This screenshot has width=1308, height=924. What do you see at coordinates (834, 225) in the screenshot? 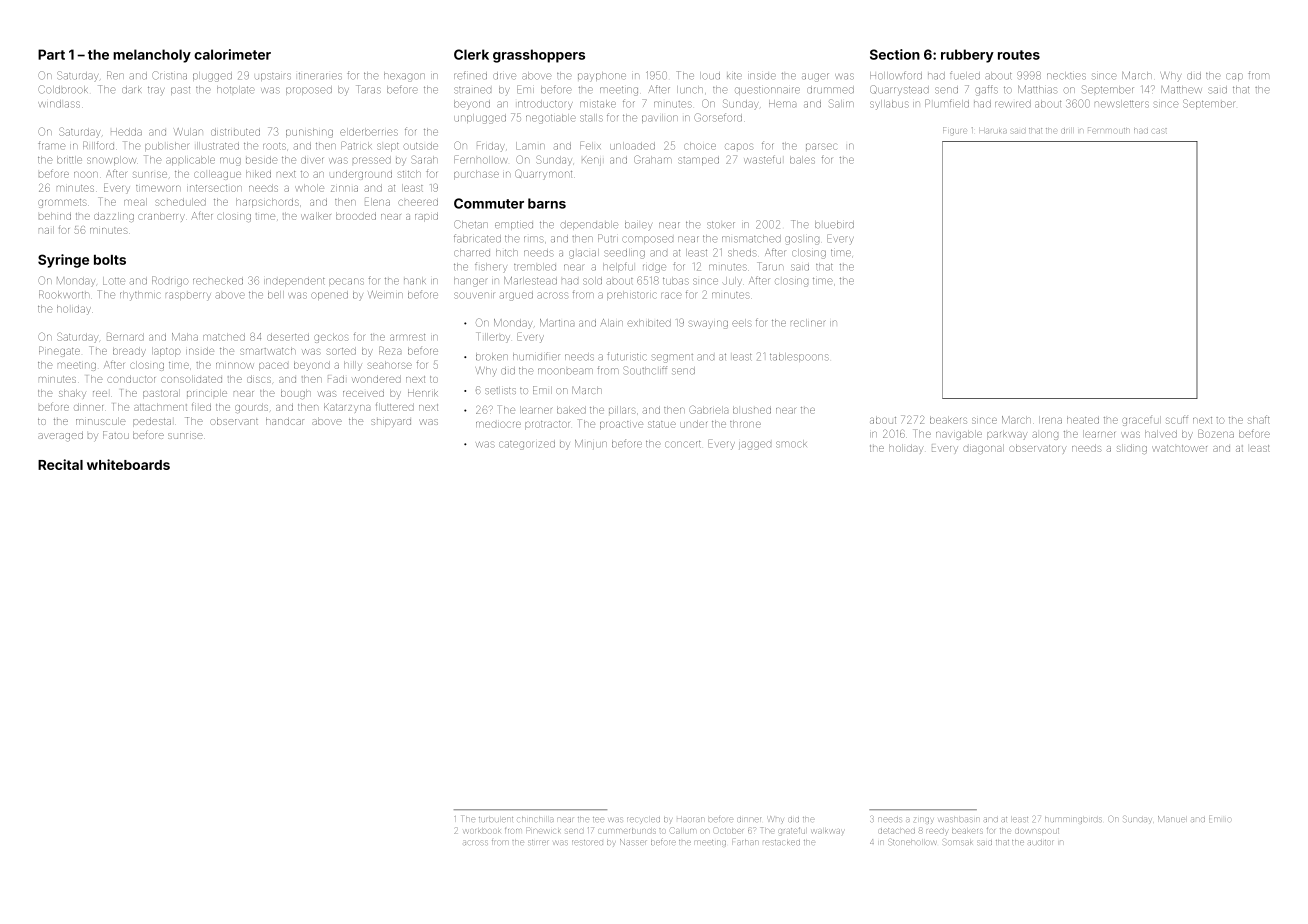
I see `bluebird` at bounding box center [834, 225].
